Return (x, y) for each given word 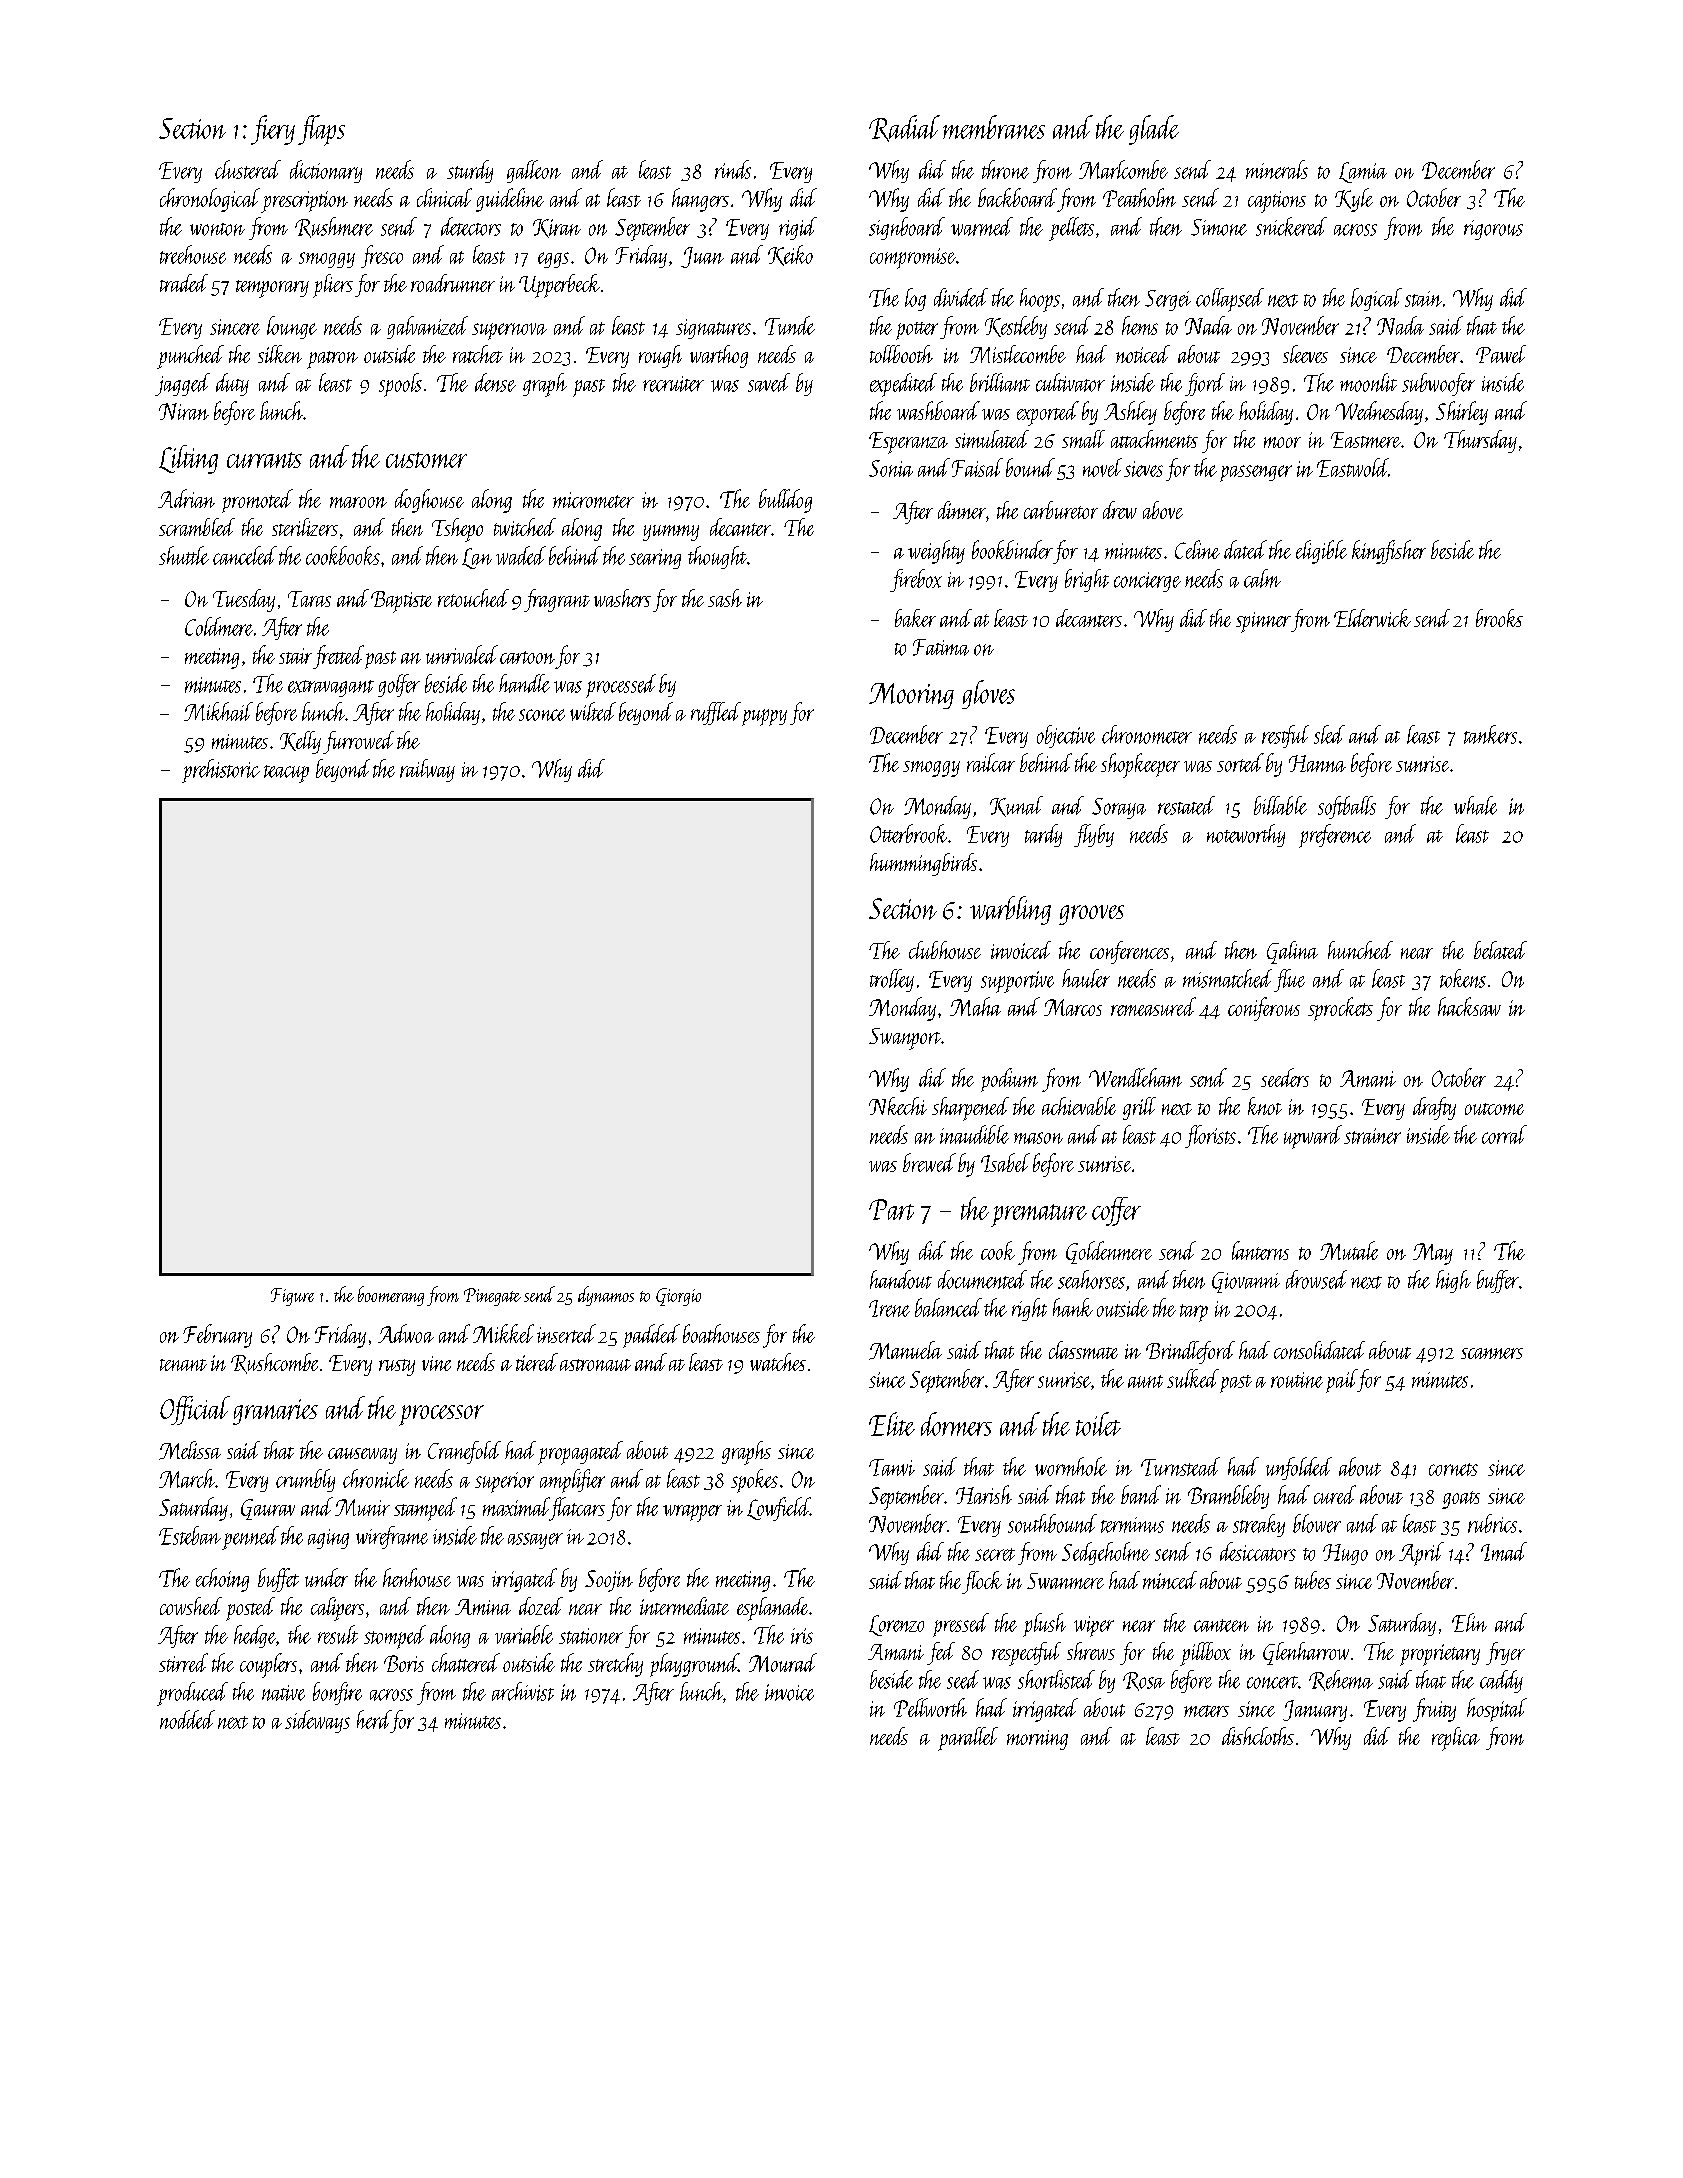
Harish (984, 1494)
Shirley (1462, 413)
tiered (537, 1362)
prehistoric (221, 771)
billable (1280, 805)
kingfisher (1389, 552)
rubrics (1492, 1523)
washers (622, 598)
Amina (483, 1607)
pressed (961, 1625)
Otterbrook (908, 833)
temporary (272, 289)
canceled (245, 555)
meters (1206, 1711)
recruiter (673, 384)
